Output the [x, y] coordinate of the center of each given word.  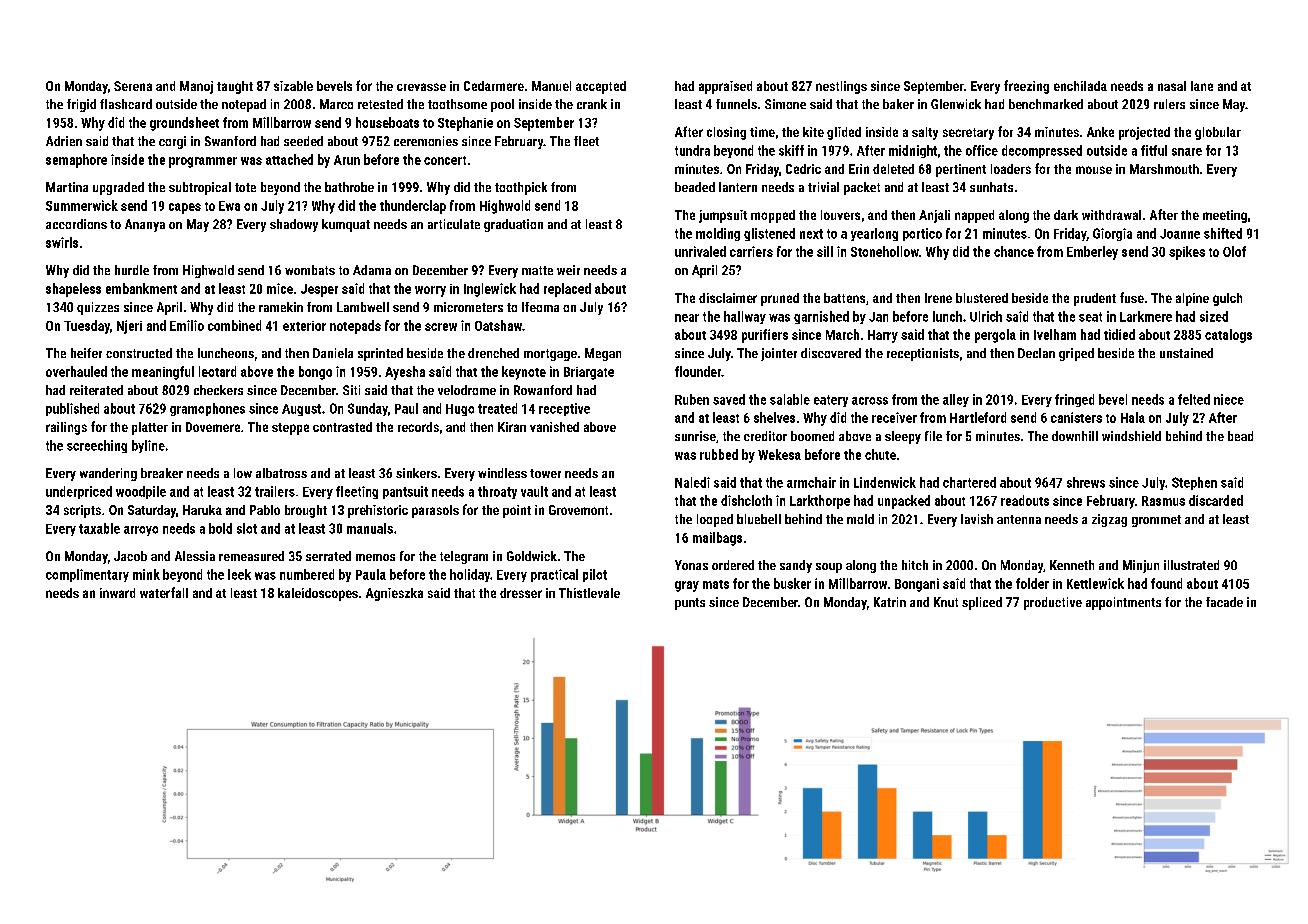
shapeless [73, 290]
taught [235, 87]
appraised [725, 87]
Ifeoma [540, 307]
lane [1202, 86]
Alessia [195, 556]
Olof [1234, 251]
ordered [733, 565]
